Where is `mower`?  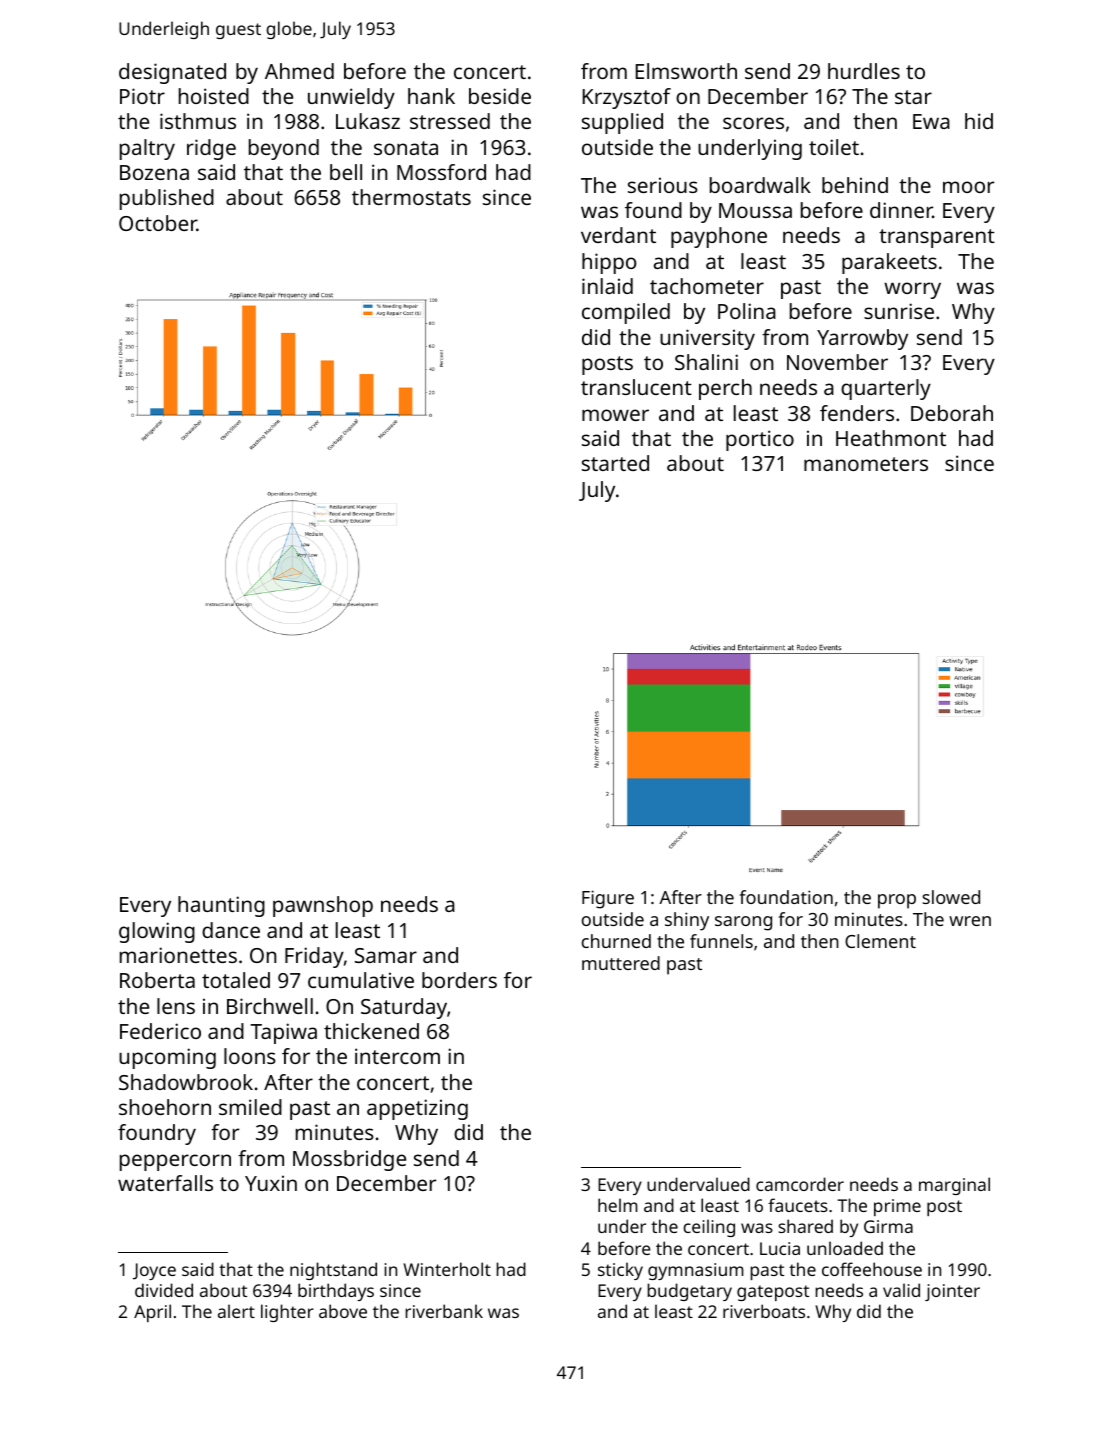 mower is located at coordinates (615, 415).
